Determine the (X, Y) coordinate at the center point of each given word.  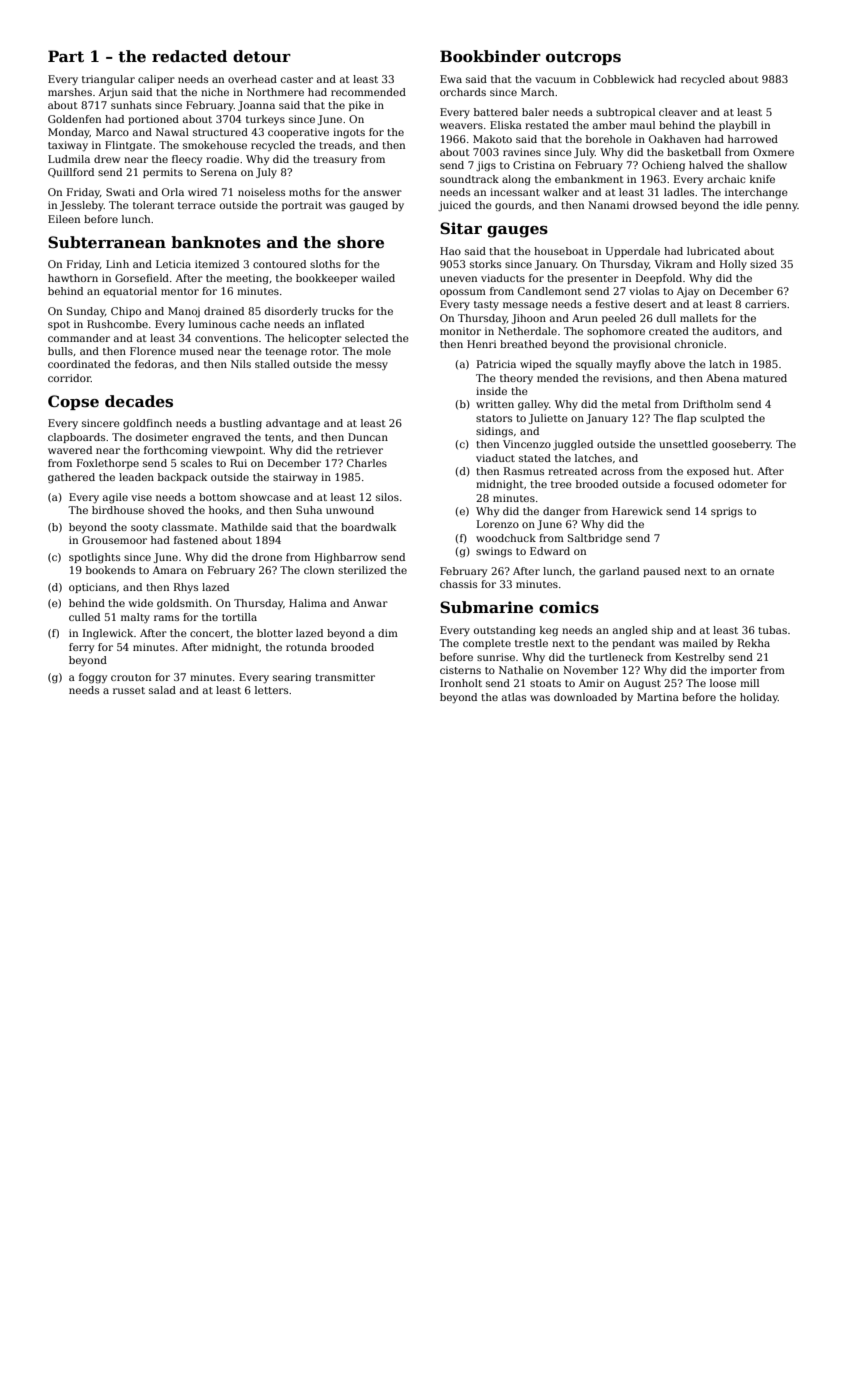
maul (642, 125)
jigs (486, 166)
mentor (180, 291)
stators (494, 418)
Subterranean (107, 242)
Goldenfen (74, 119)
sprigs (726, 512)
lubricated (713, 251)
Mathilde (244, 527)
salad (162, 690)
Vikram (673, 264)
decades (139, 401)
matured (765, 378)
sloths (325, 264)
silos (387, 497)
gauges (517, 232)
